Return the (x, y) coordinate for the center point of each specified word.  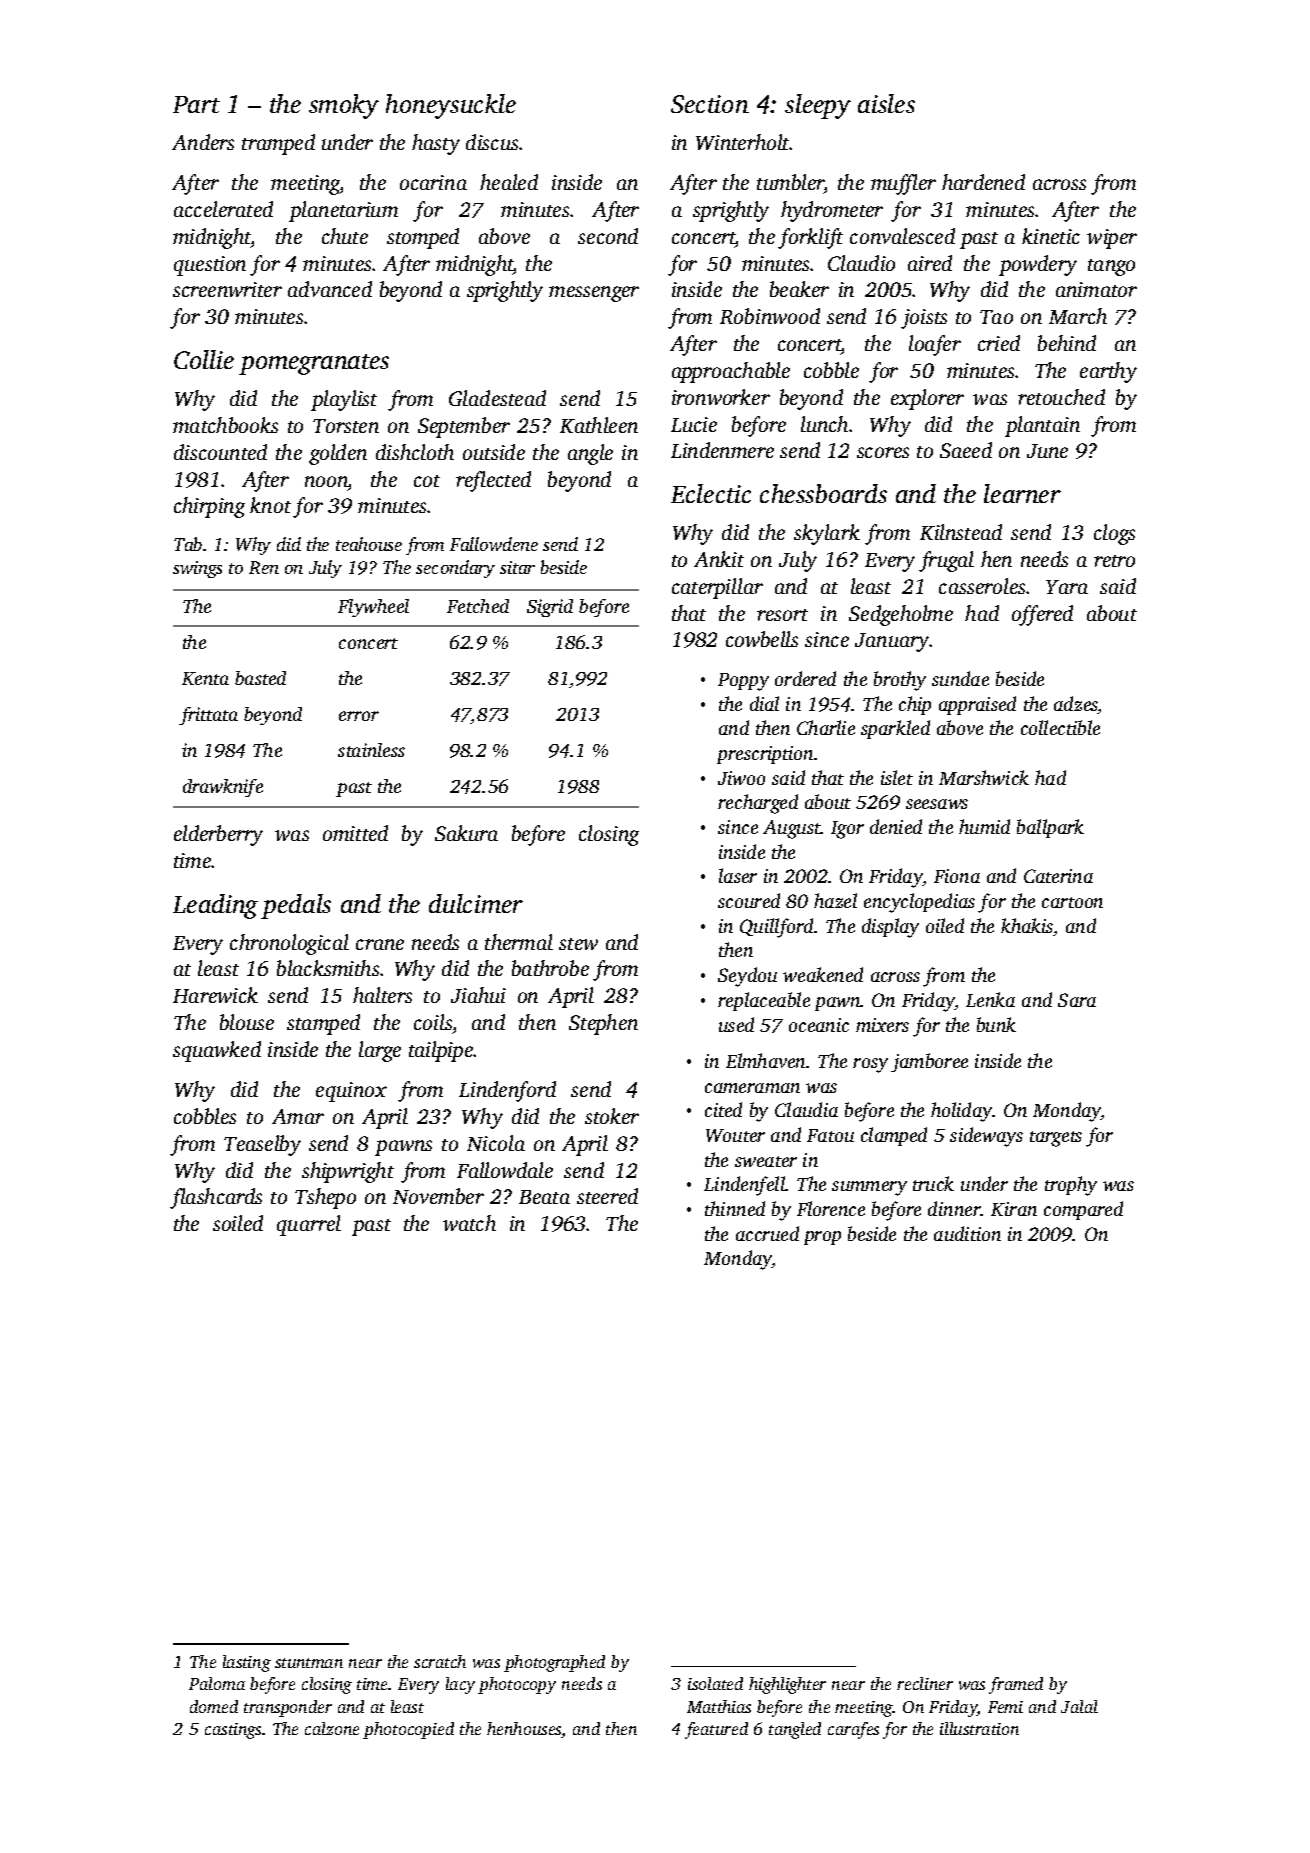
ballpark (1050, 828)
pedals (296, 906)
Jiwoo (741, 778)
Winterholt (743, 142)
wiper (1112, 239)
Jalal (1079, 1706)
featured (716, 1730)
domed (214, 1706)
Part (196, 104)
